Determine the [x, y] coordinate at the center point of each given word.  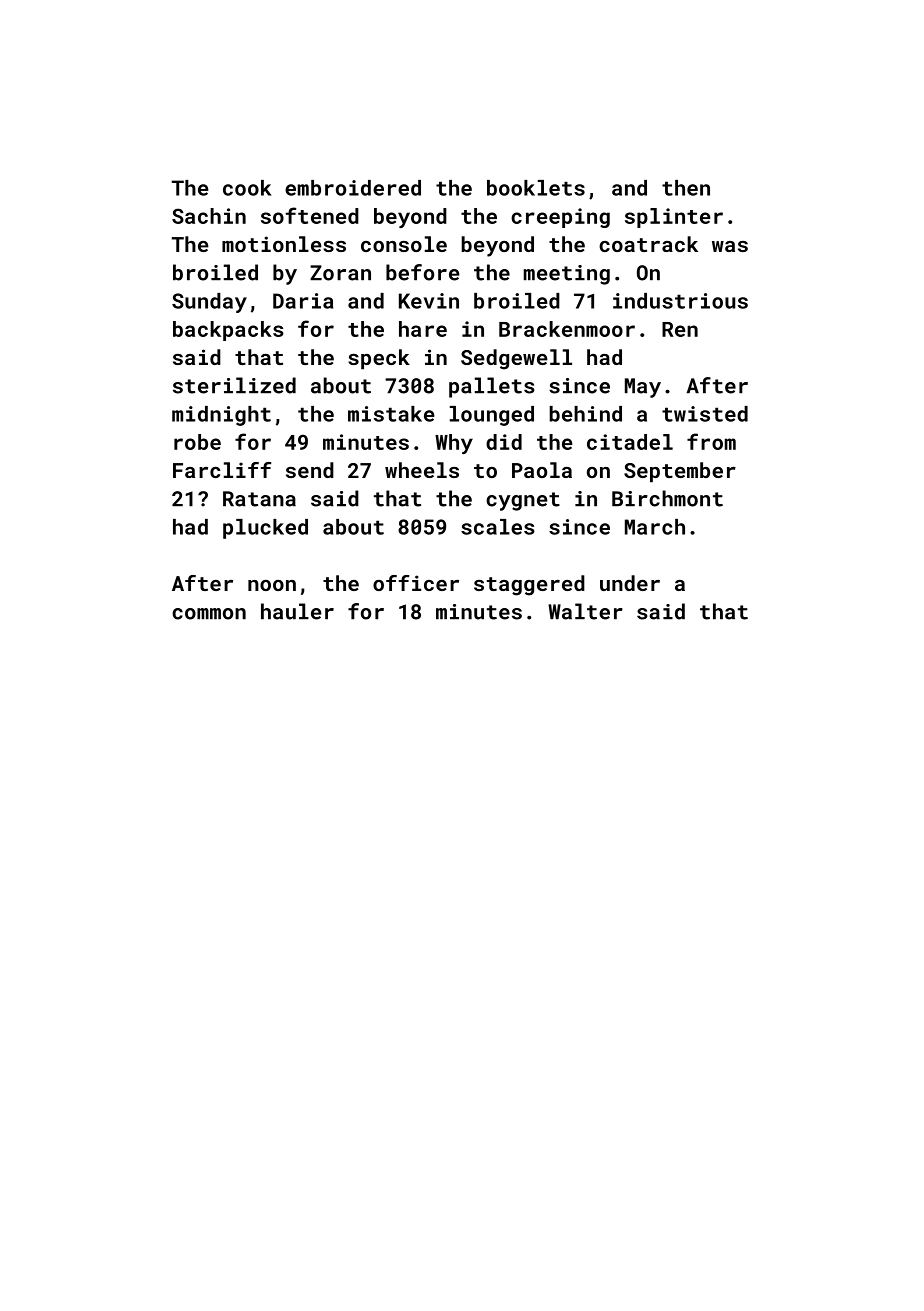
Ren [680, 329]
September [680, 472]
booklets [536, 188]
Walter [585, 611]
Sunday [209, 303]
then [686, 188]
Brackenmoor [567, 329]
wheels [422, 470]
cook [247, 188]
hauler [297, 611]
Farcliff [222, 470]
